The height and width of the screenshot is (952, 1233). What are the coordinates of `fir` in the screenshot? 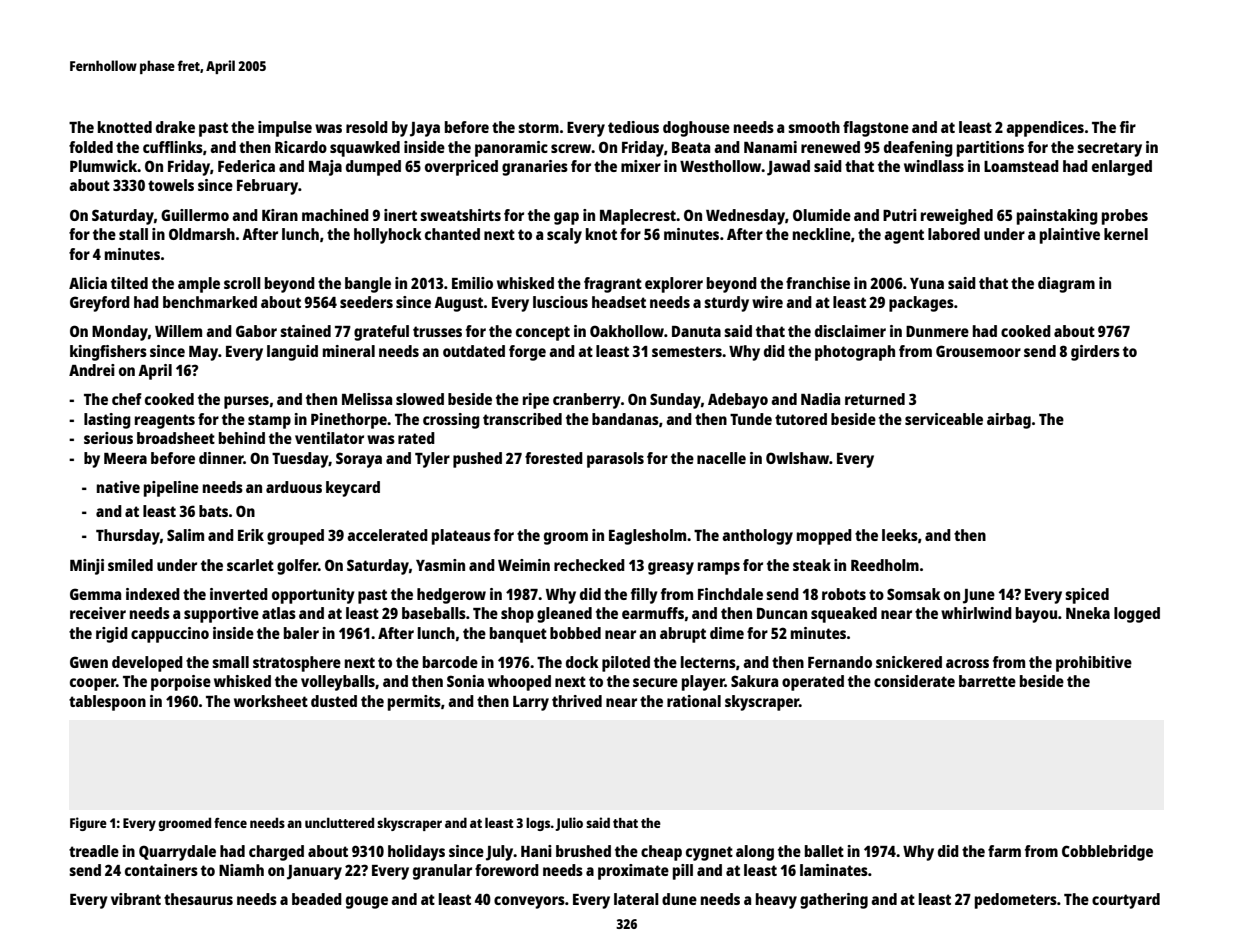 It's located at (1128, 127).
